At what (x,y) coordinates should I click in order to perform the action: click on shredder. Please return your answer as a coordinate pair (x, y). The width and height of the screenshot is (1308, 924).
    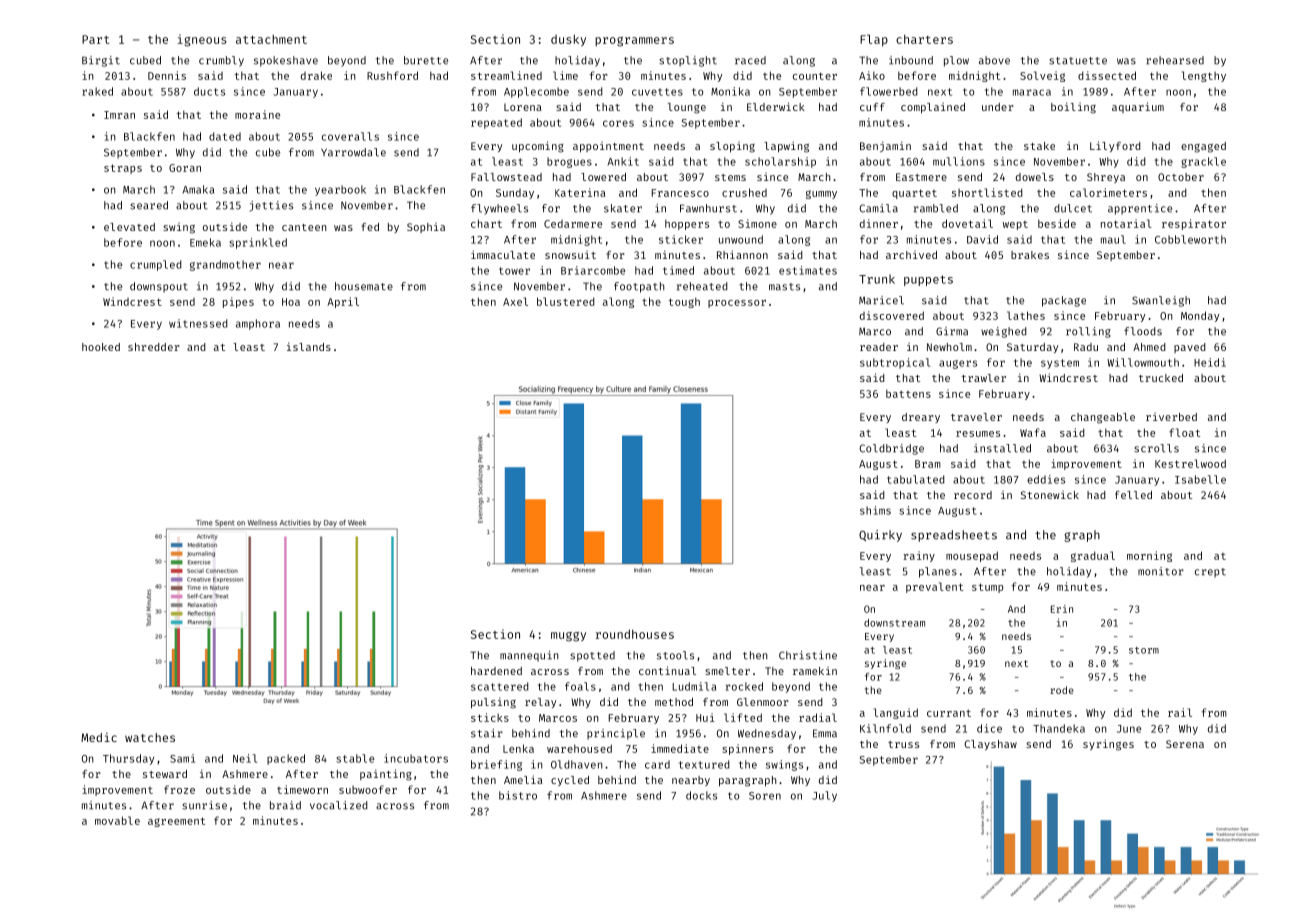
    Looking at the image, I should click on (153, 347).
